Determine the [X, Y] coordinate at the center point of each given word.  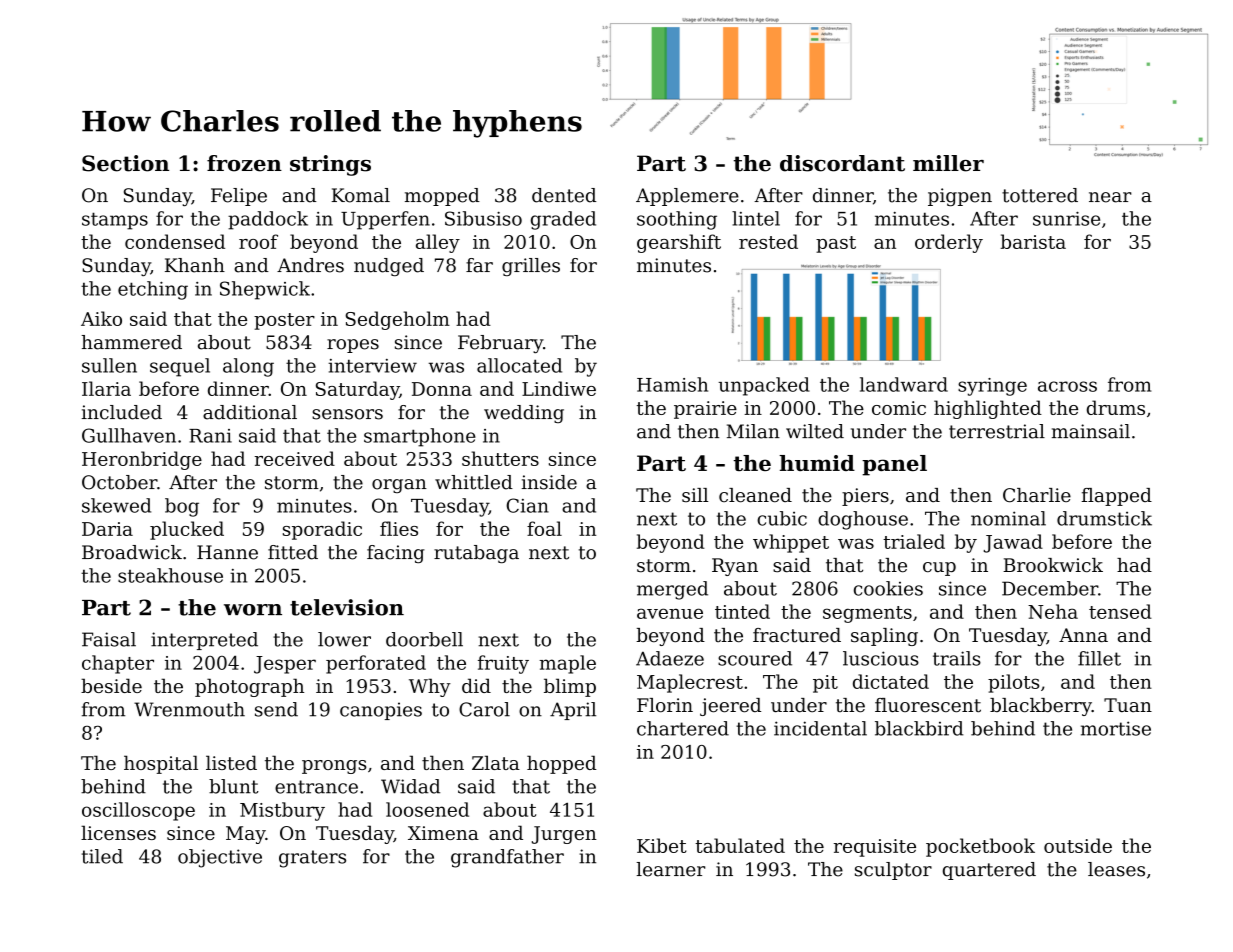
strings [330, 165]
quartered [989, 871]
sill [695, 495]
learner [670, 869]
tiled [102, 856]
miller [948, 163]
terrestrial [997, 431]
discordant [842, 163]
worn [253, 610]
